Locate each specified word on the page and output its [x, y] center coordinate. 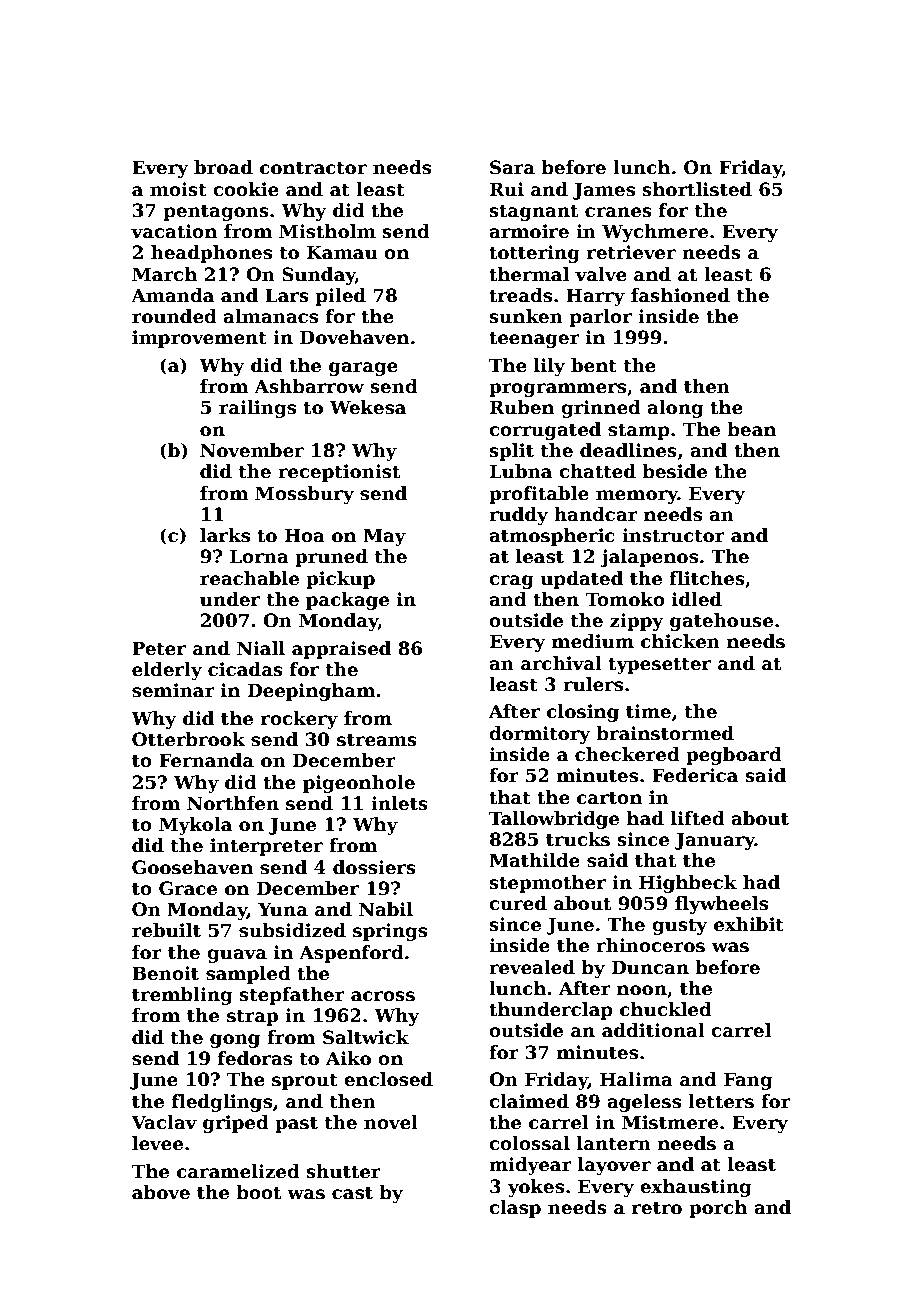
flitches [707, 578]
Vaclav [164, 1122]
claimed [529, 1101]
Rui [507, 189]
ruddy [518, 516]
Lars [287, 295]
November [252, 450]
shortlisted [697, 189]
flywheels [721, 905]
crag [511, 582]
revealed [532, 967]
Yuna [283, 909]
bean [751, 429]
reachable [249, 578]
